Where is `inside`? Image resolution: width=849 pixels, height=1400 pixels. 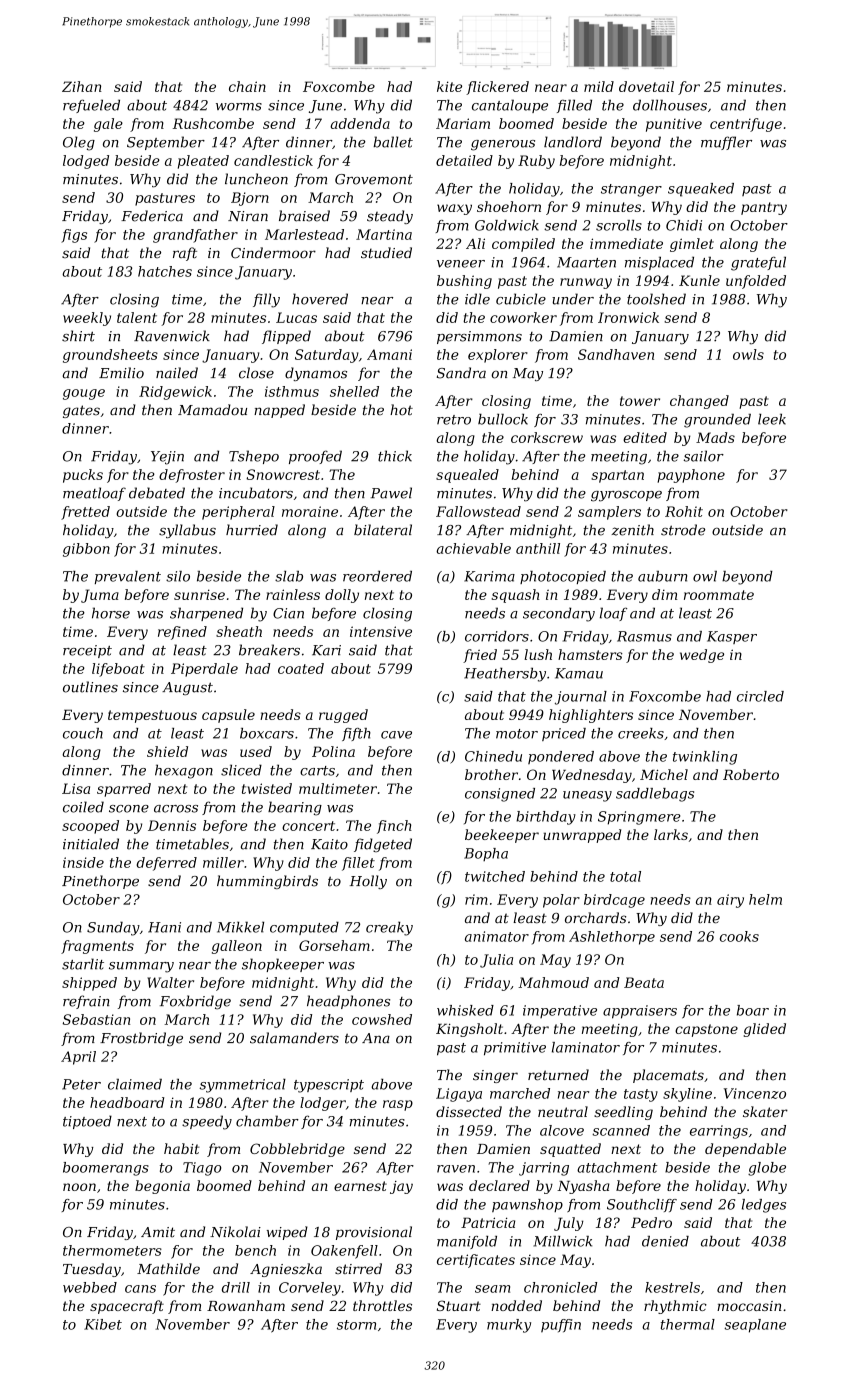
inside is located at coordinates (83, 862).
